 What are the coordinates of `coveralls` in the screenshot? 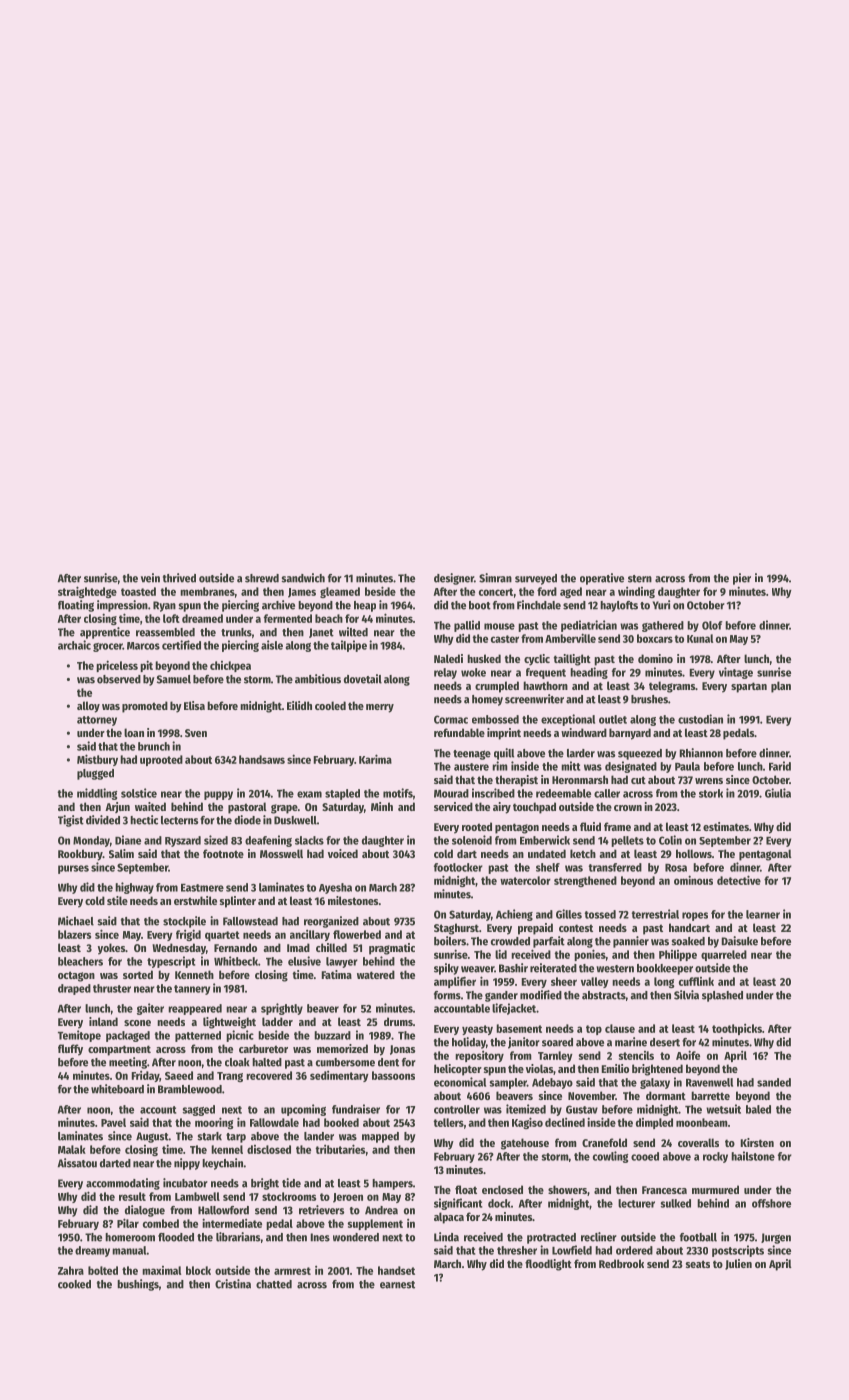 It's located at (698, 1142).
